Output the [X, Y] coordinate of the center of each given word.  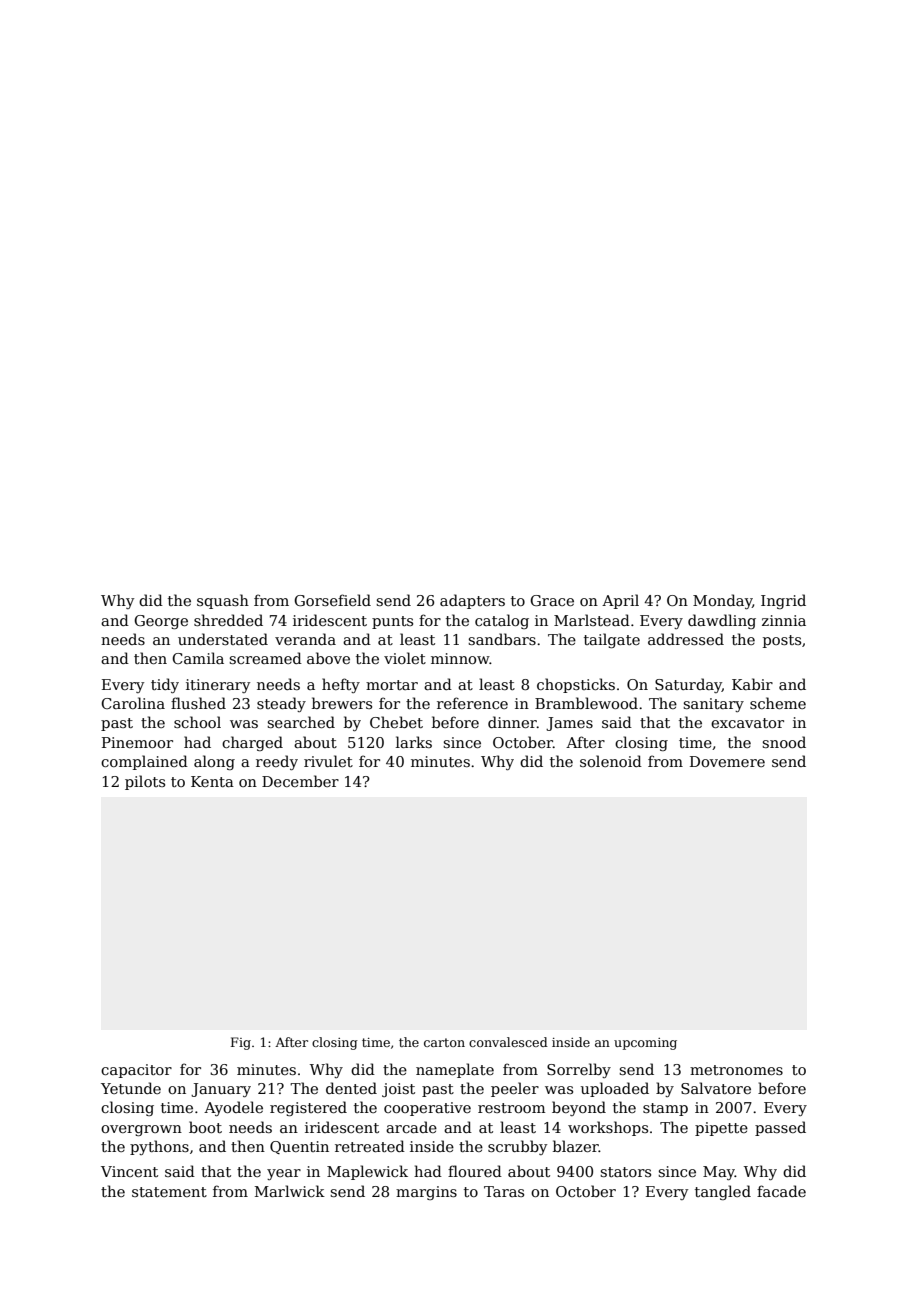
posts [782, 641]
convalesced [508, 1042]
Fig [241, 1043]
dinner [512, 722]
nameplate [455, 1070]
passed [780, 1128]
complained [144, 762]
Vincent [129, 1171]
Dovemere [727, 761]
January [221, 1090]
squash [223, 601]
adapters [472, 601]
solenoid [611, 761]
